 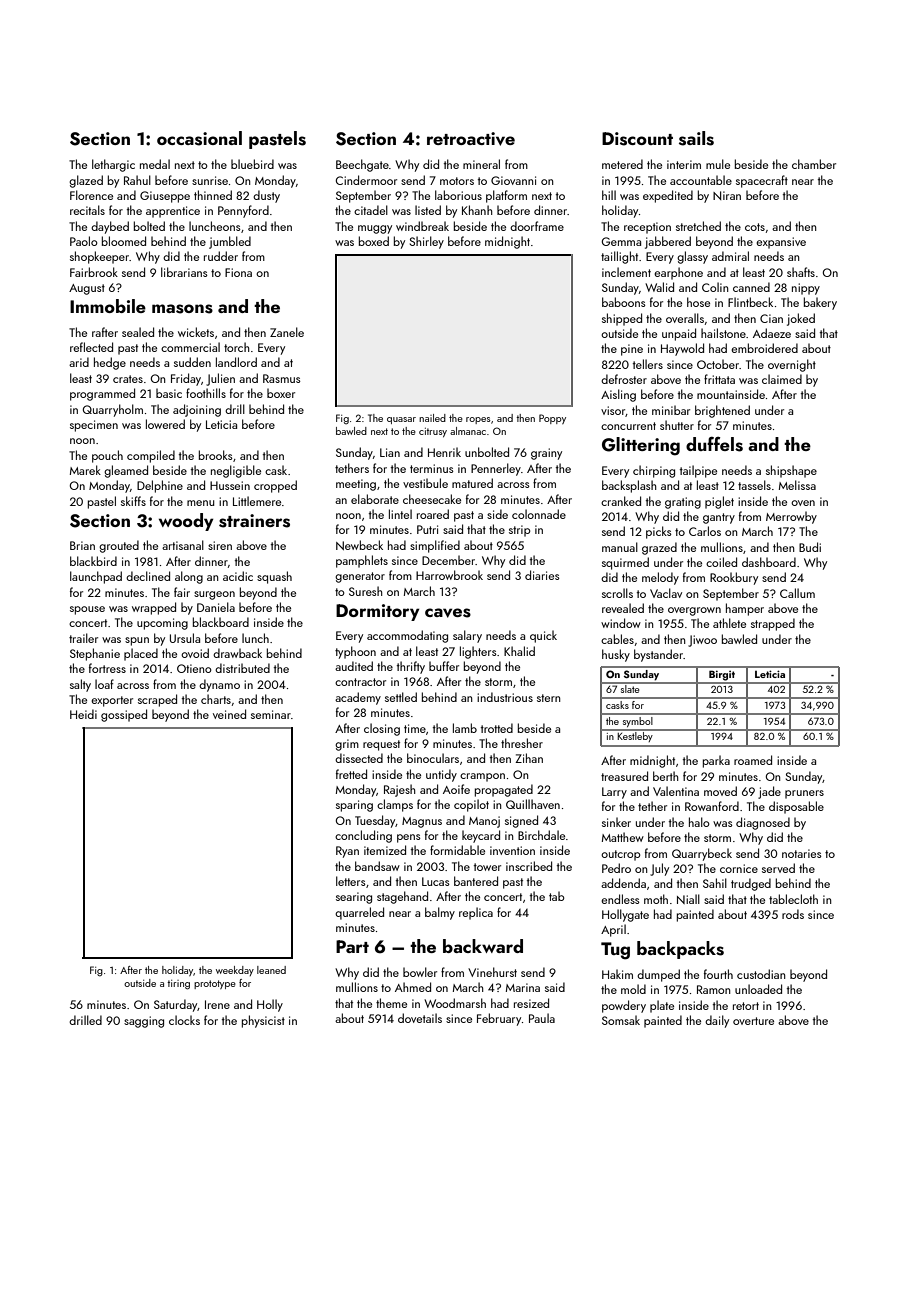 What do you see at coordinates (426, 242) in the document?
I see `Shirley` at bounding box center [426, 242].
